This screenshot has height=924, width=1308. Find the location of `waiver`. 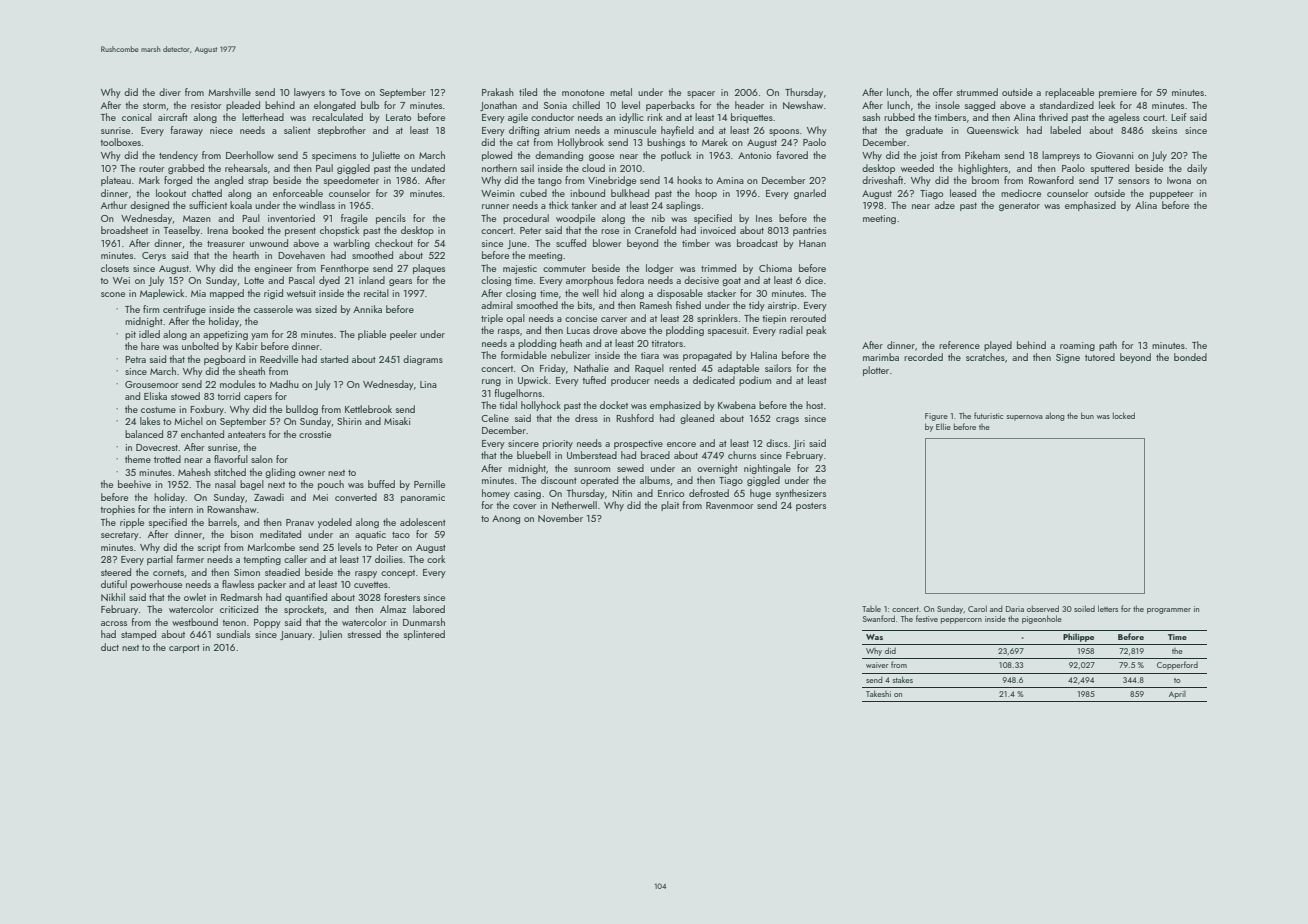

waiver is located at coordinates (877, 665).
